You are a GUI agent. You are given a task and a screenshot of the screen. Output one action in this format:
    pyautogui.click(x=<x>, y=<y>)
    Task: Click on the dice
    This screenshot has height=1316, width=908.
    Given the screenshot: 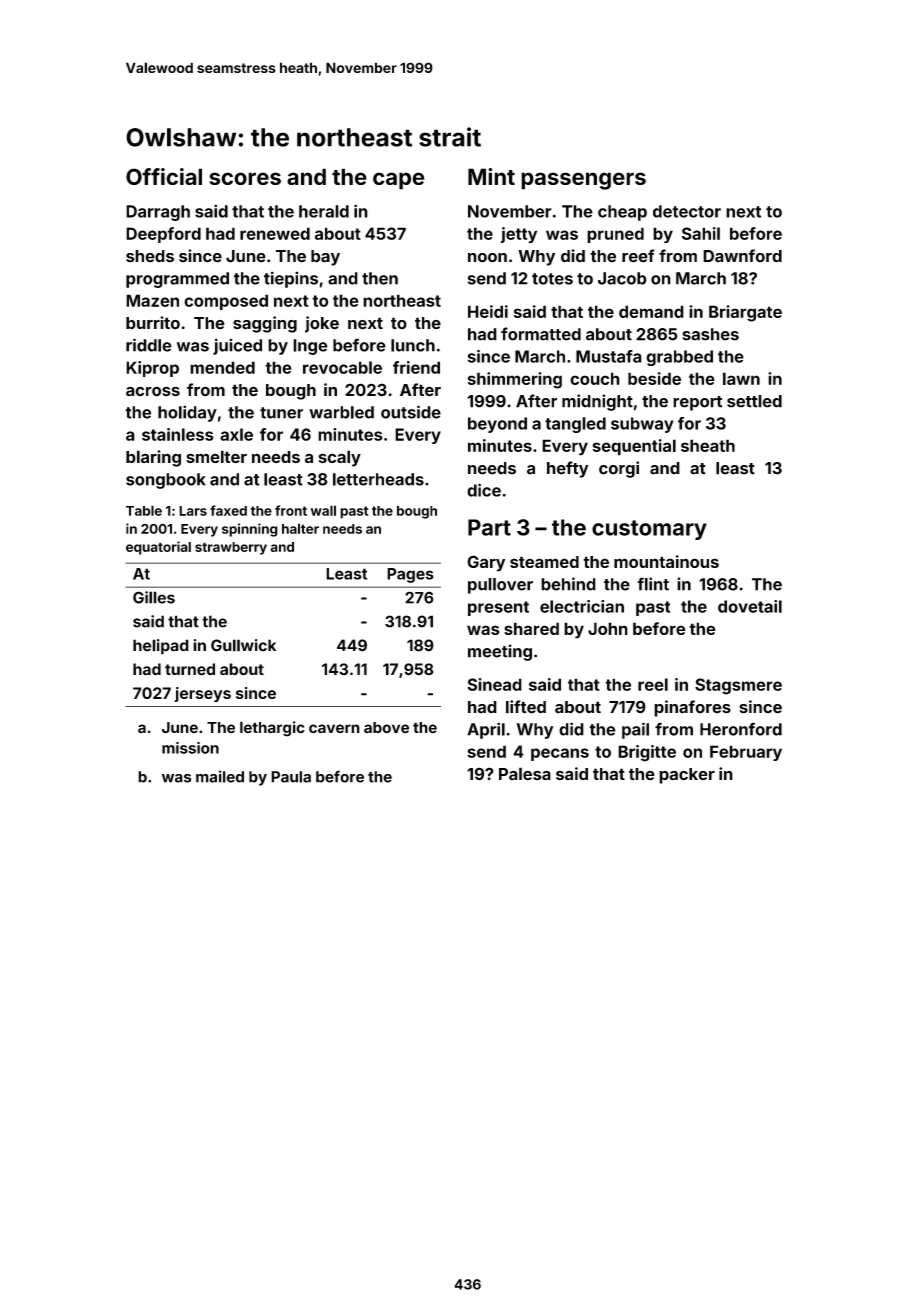 What is the action you would take?
    pyautogui.click(x=484, y=490)
